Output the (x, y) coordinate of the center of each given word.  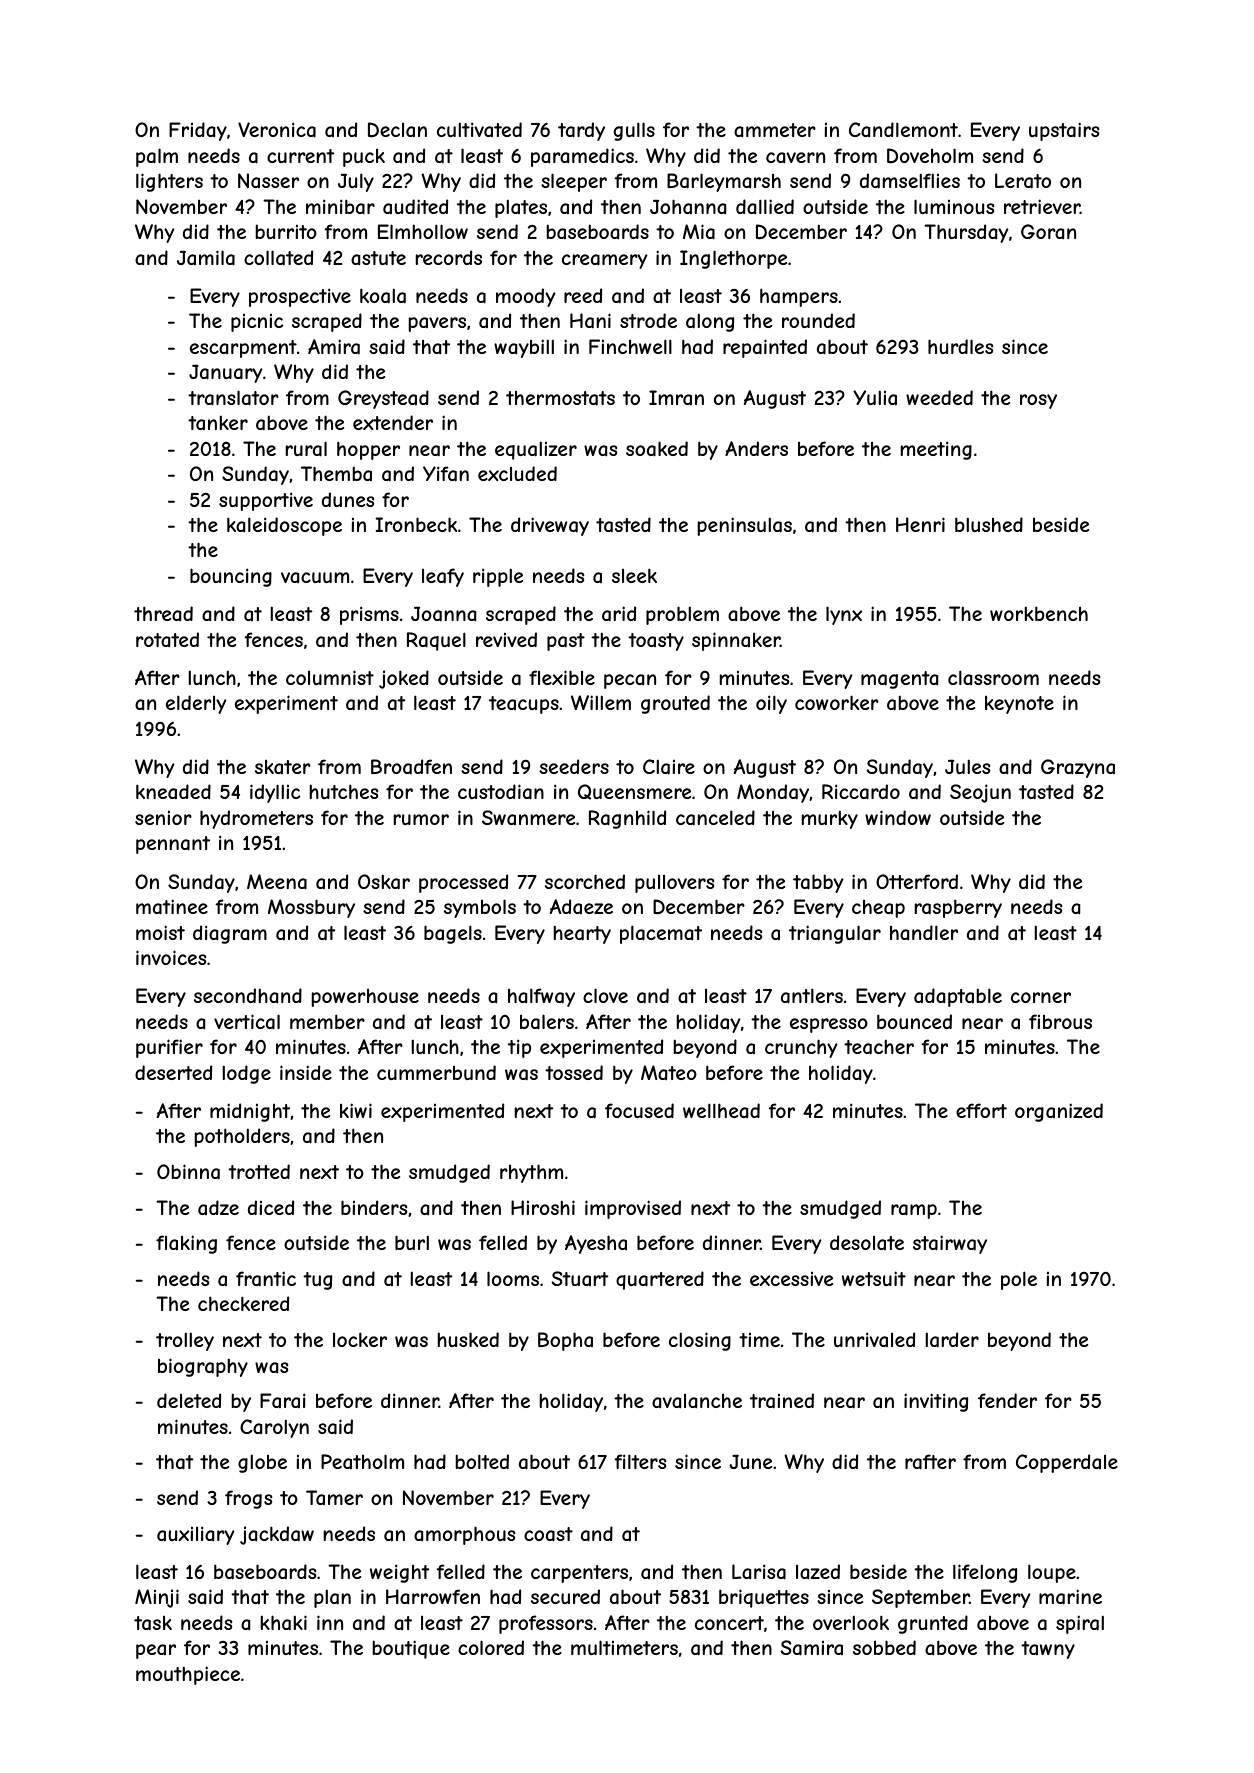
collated (278, 258)
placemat (661, 934)
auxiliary (196, 1535)
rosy (1038, 401)
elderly (196, 704)
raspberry (958, 908)
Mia (699, 232)
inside (306, 1072)
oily (771, 704)
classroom (993, 677)
